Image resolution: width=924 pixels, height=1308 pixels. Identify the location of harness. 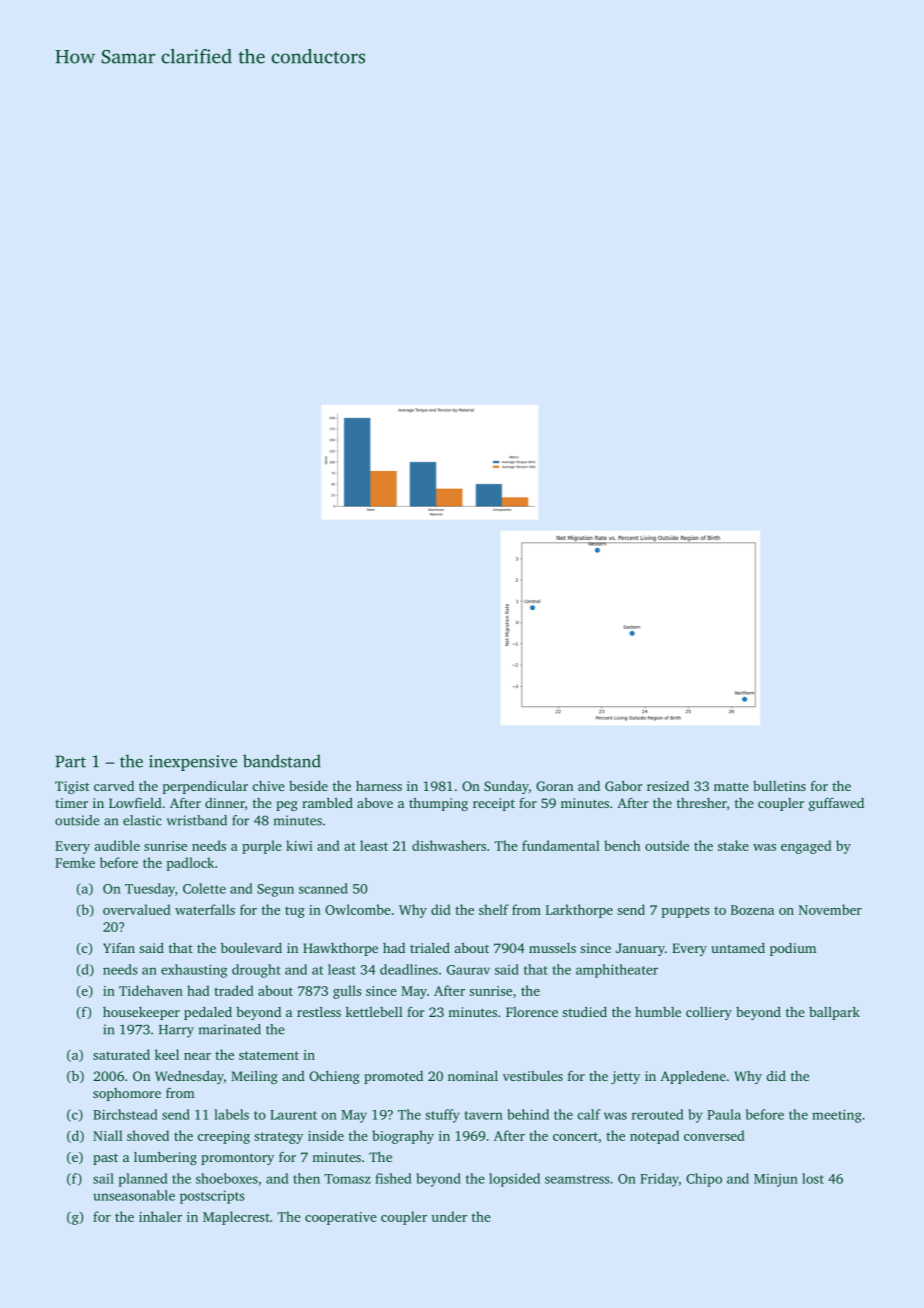
(379, 786).
